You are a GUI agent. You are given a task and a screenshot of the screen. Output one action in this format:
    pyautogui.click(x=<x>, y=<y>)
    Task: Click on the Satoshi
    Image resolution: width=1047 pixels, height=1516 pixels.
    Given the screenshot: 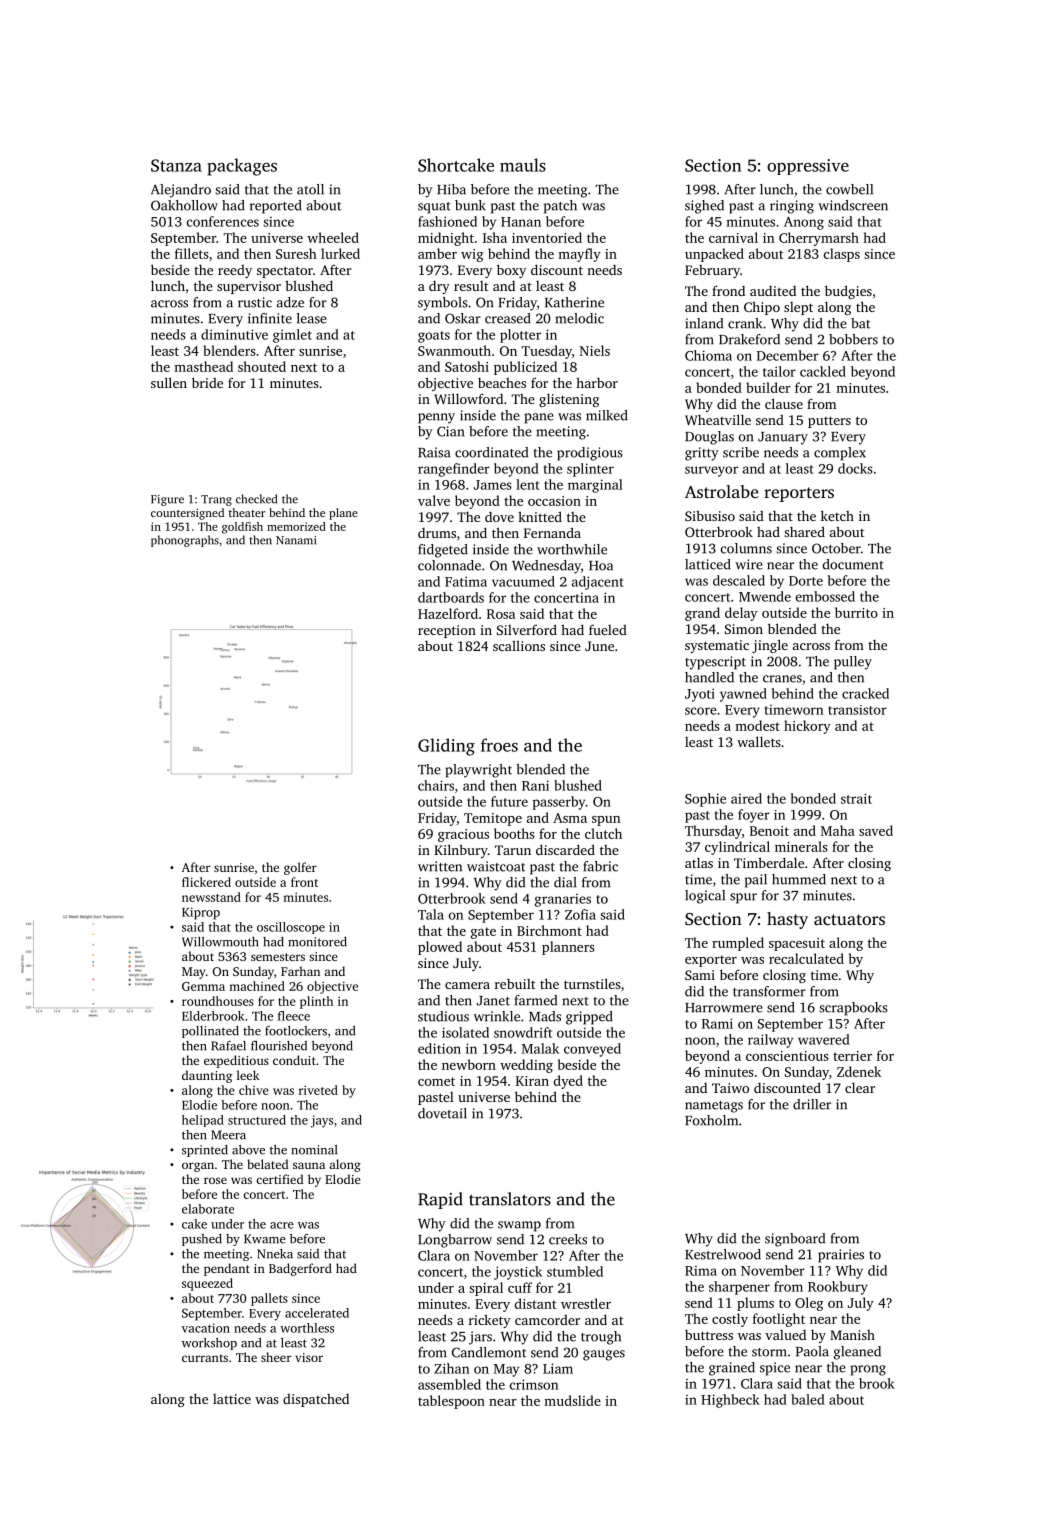 What is the action you would take?
    pyautogui.click(x=467, y=366)
